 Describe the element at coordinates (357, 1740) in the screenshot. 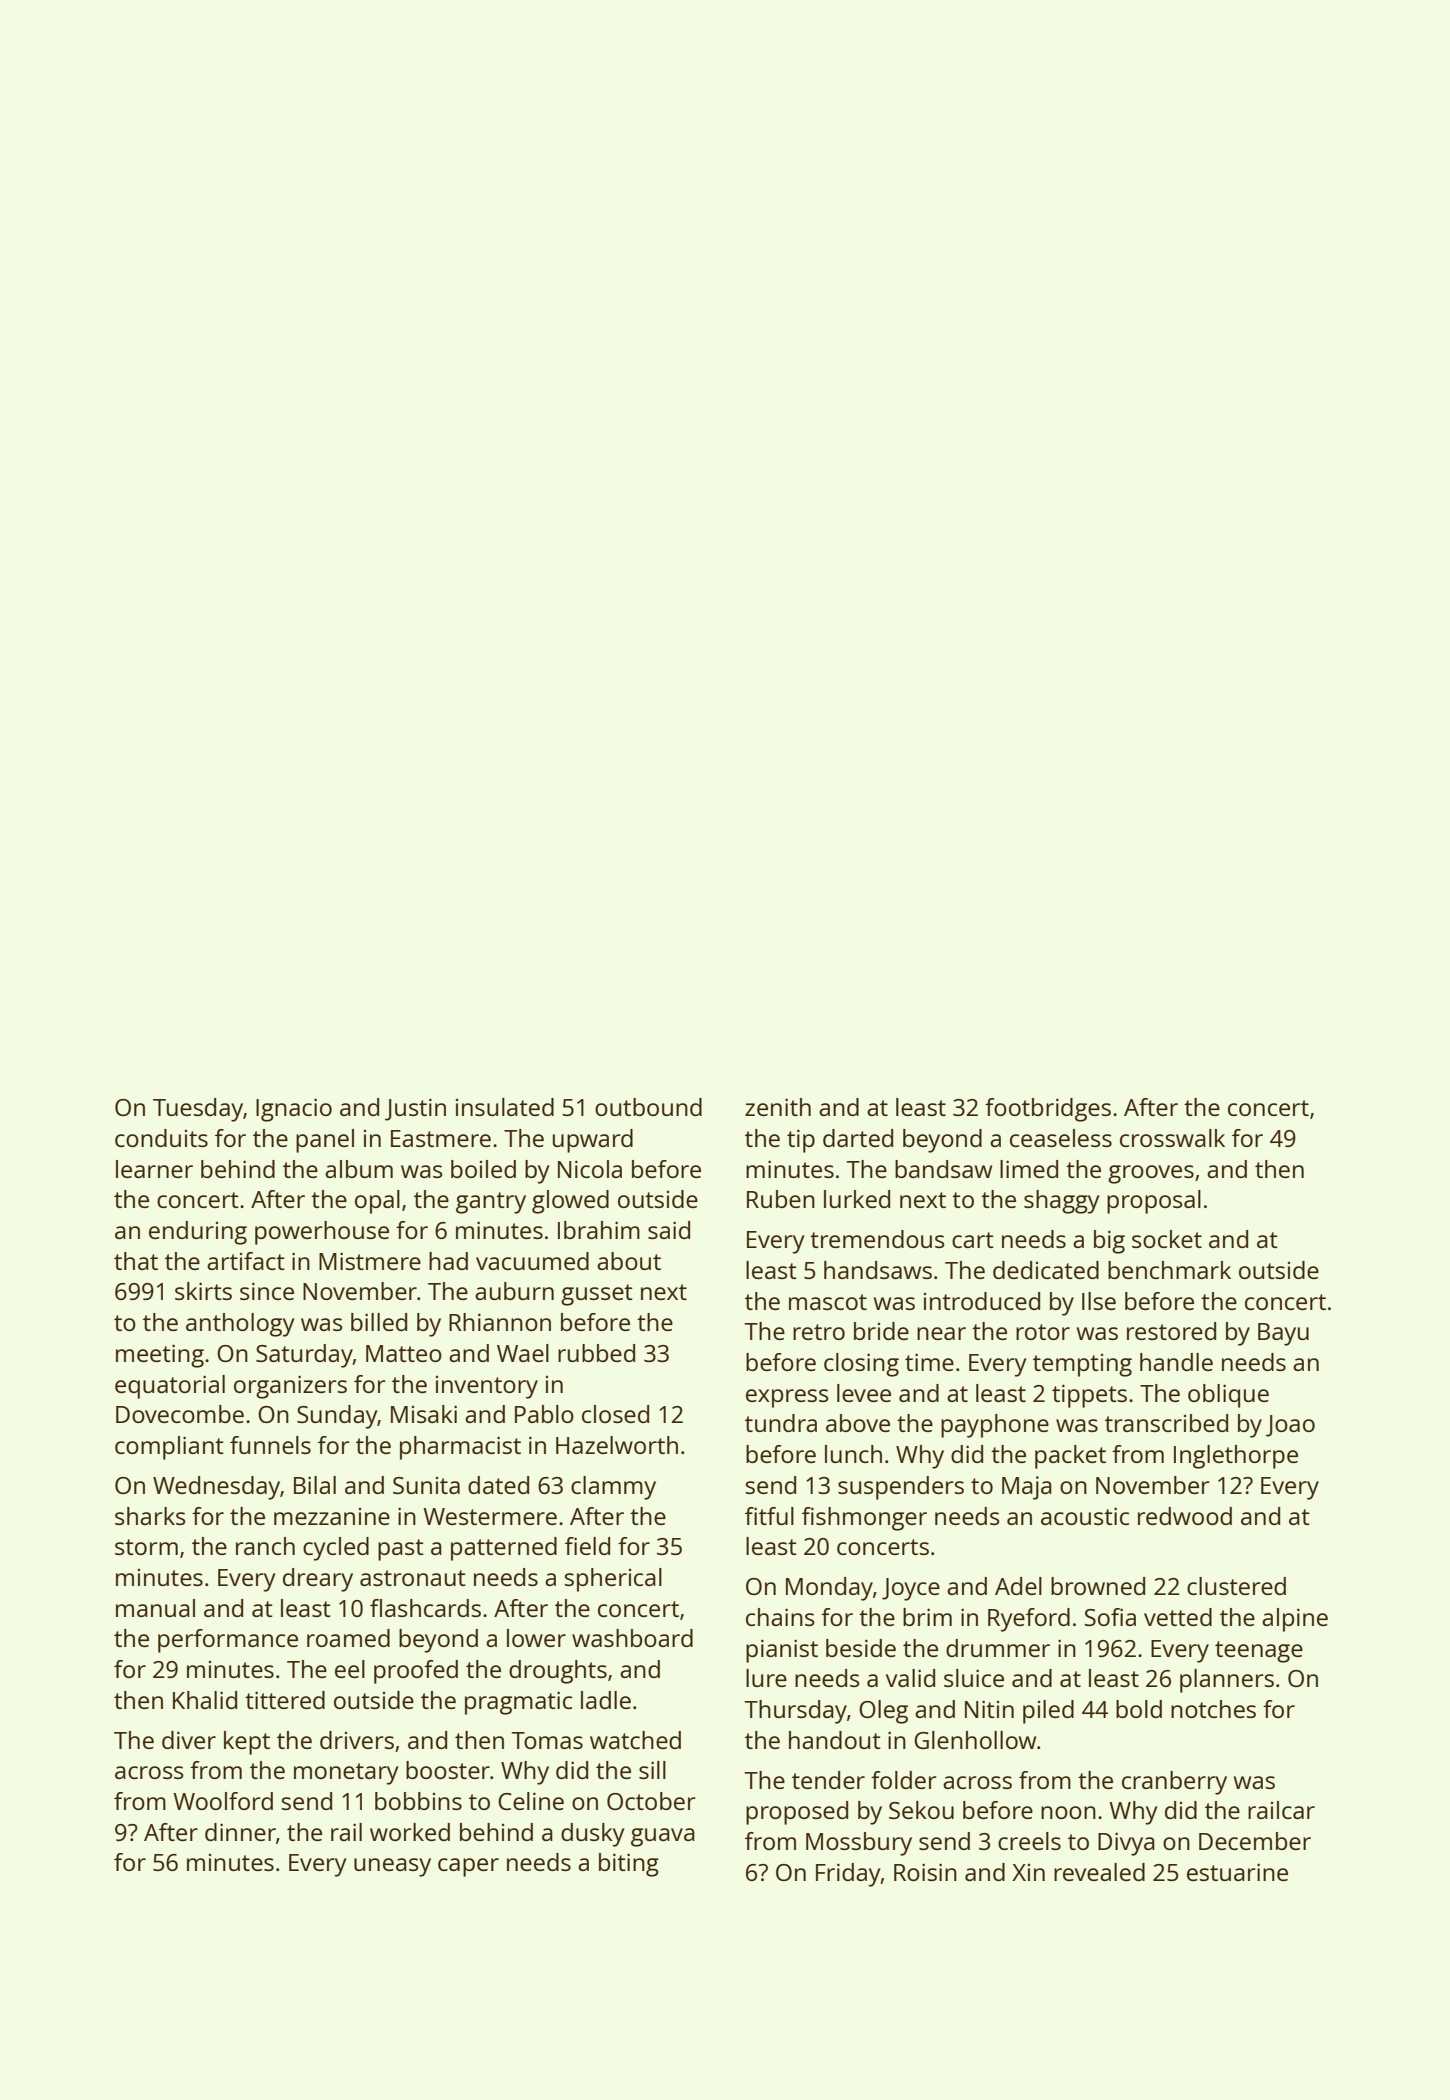

I see `drivers` at that location.
